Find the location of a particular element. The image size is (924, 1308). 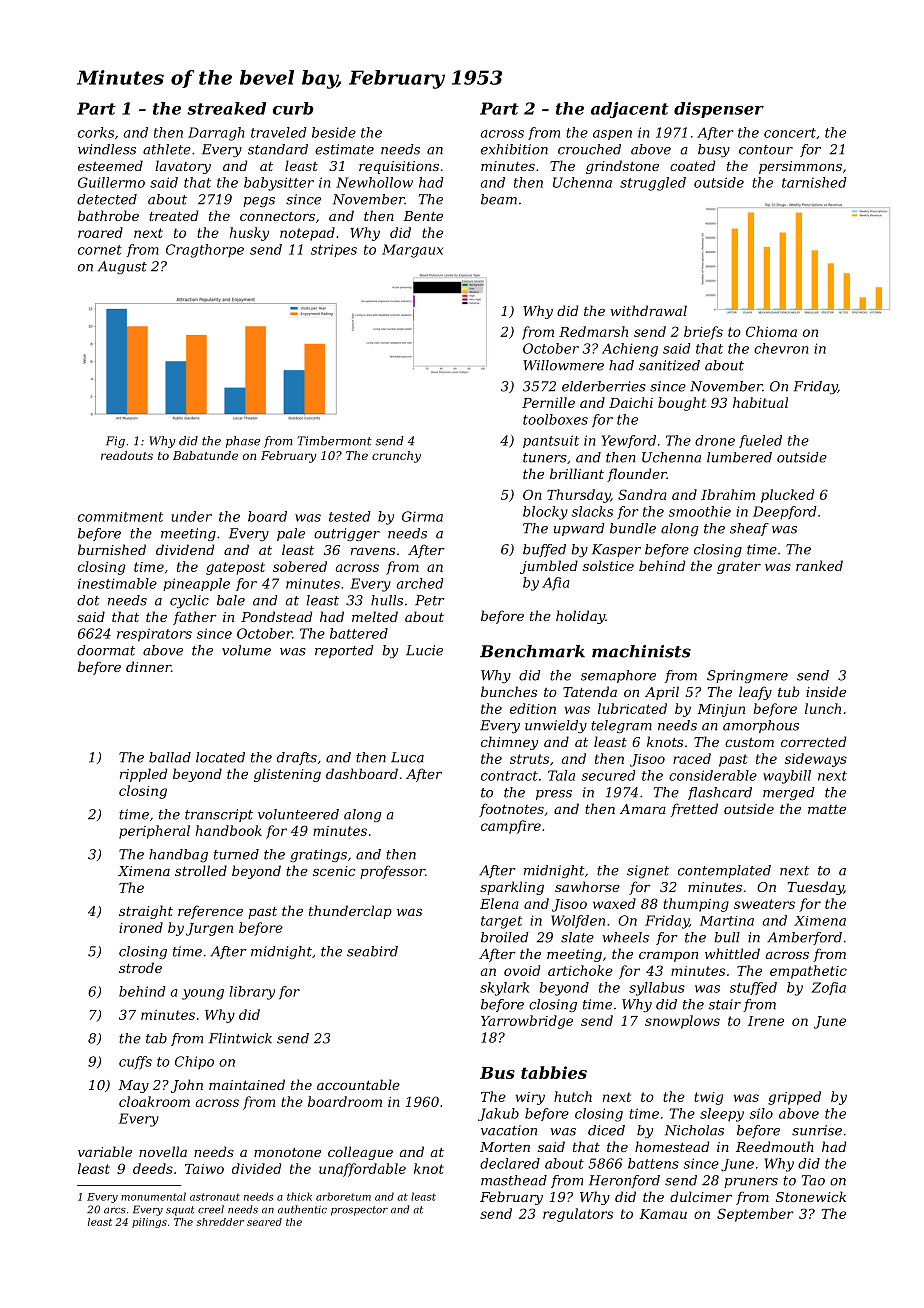

corks is located at coordinates (96, 132).
